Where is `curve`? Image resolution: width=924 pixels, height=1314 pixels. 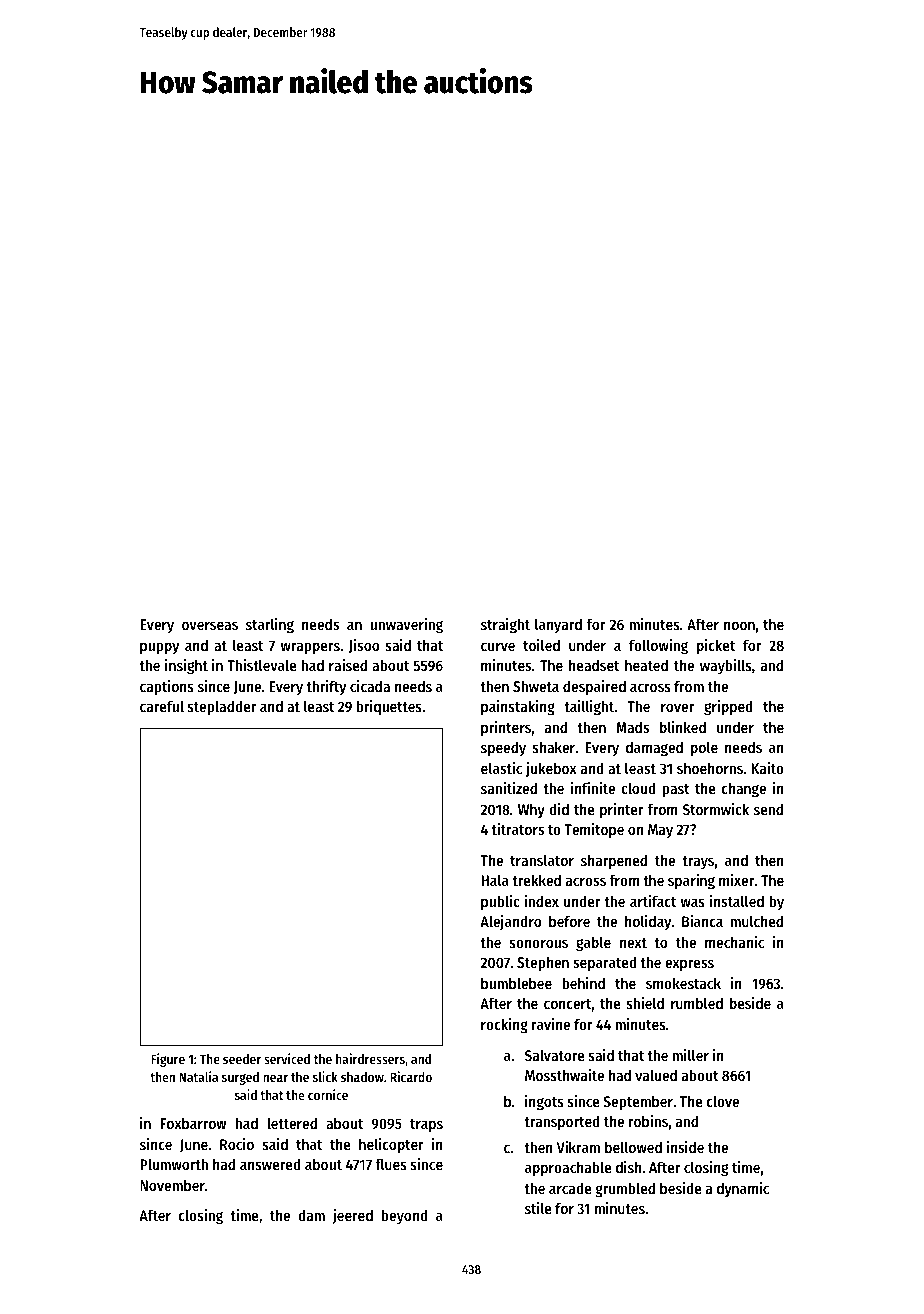 curve is located at coordinates (498, 646).
